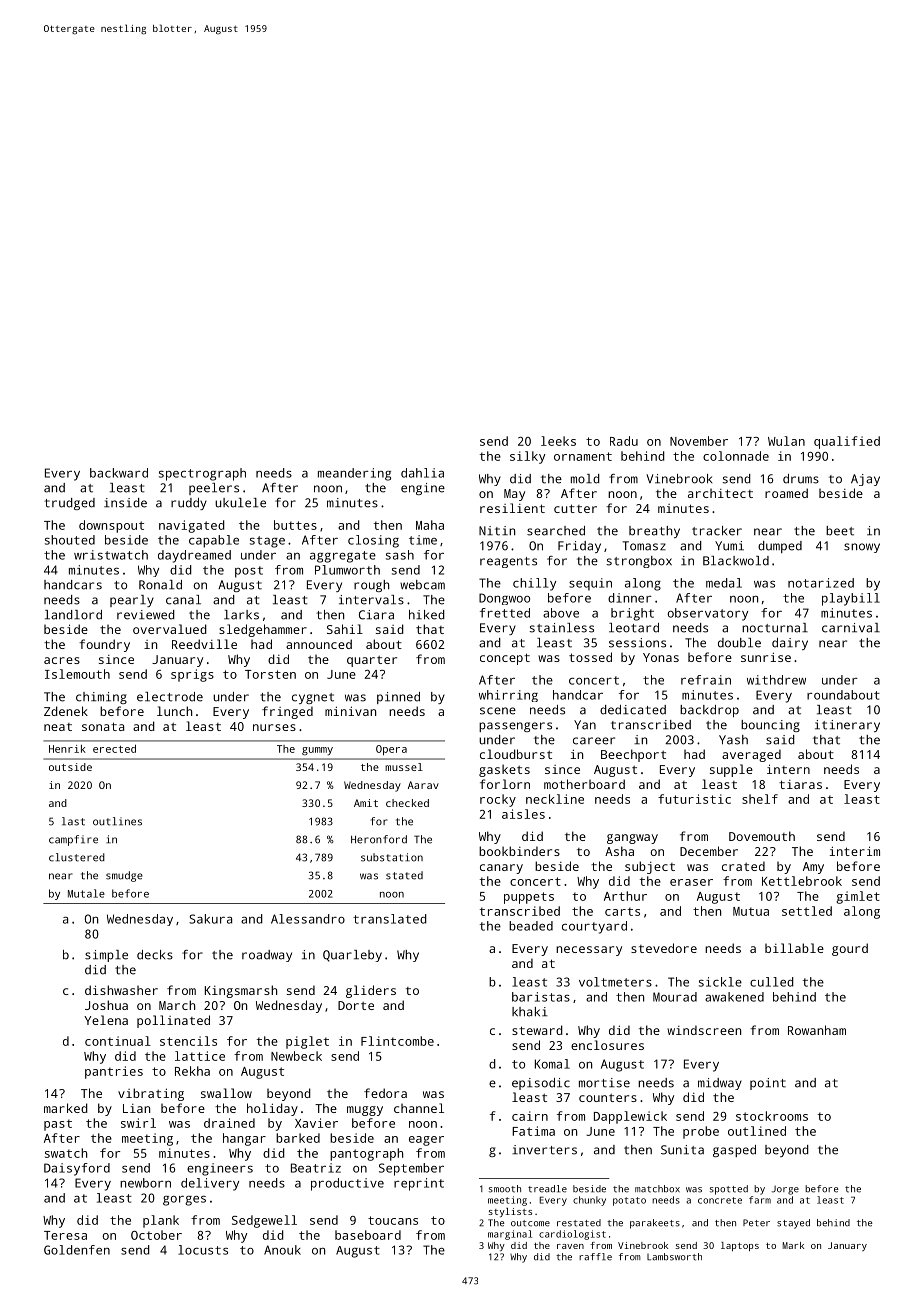 This document has width=924, height=1308. I want to click on larks, so click(241, 615).
